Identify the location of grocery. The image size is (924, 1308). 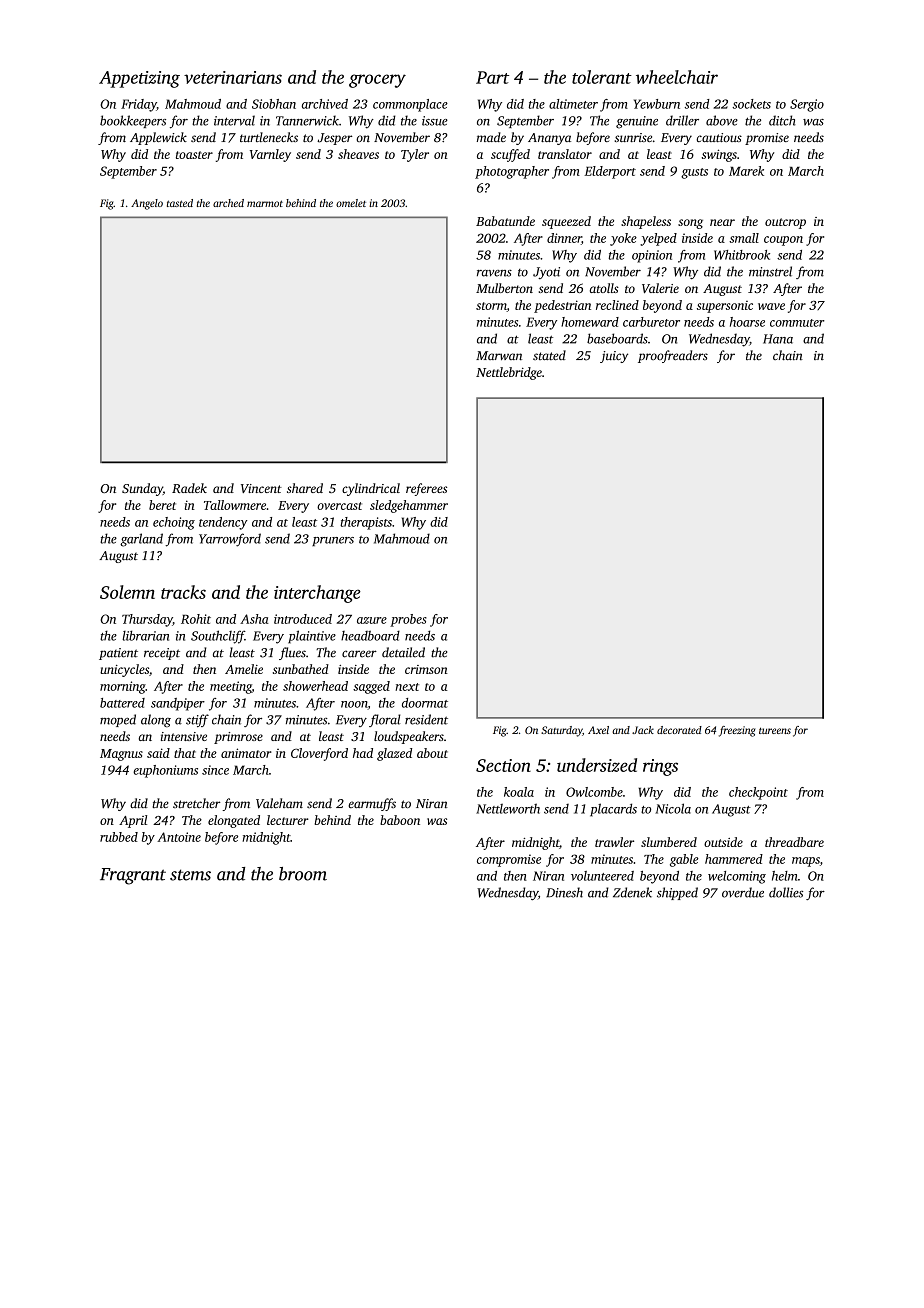
(377, 81).
